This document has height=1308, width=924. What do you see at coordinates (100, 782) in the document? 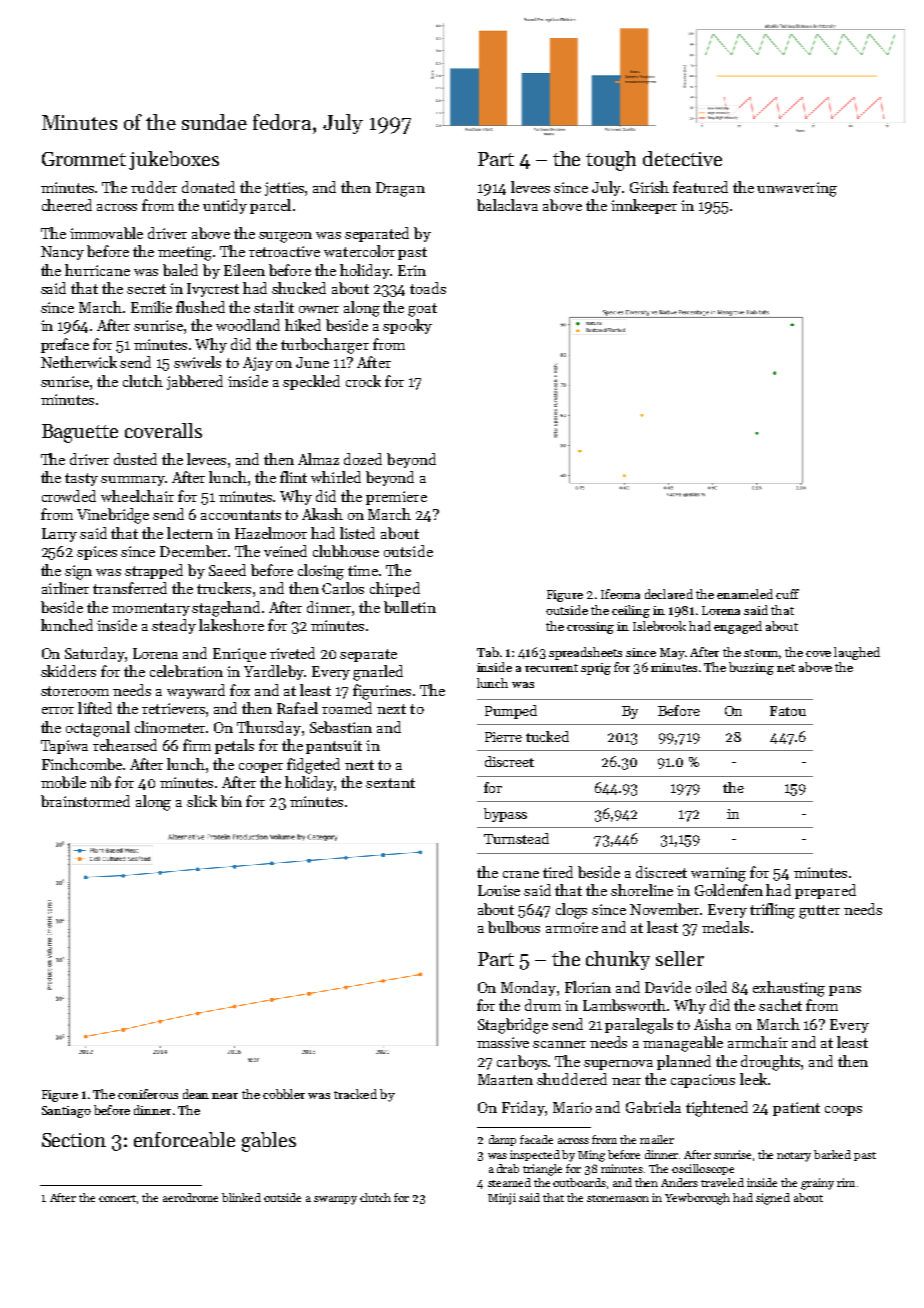
I see `nib` at bounding box center [100, 782].
